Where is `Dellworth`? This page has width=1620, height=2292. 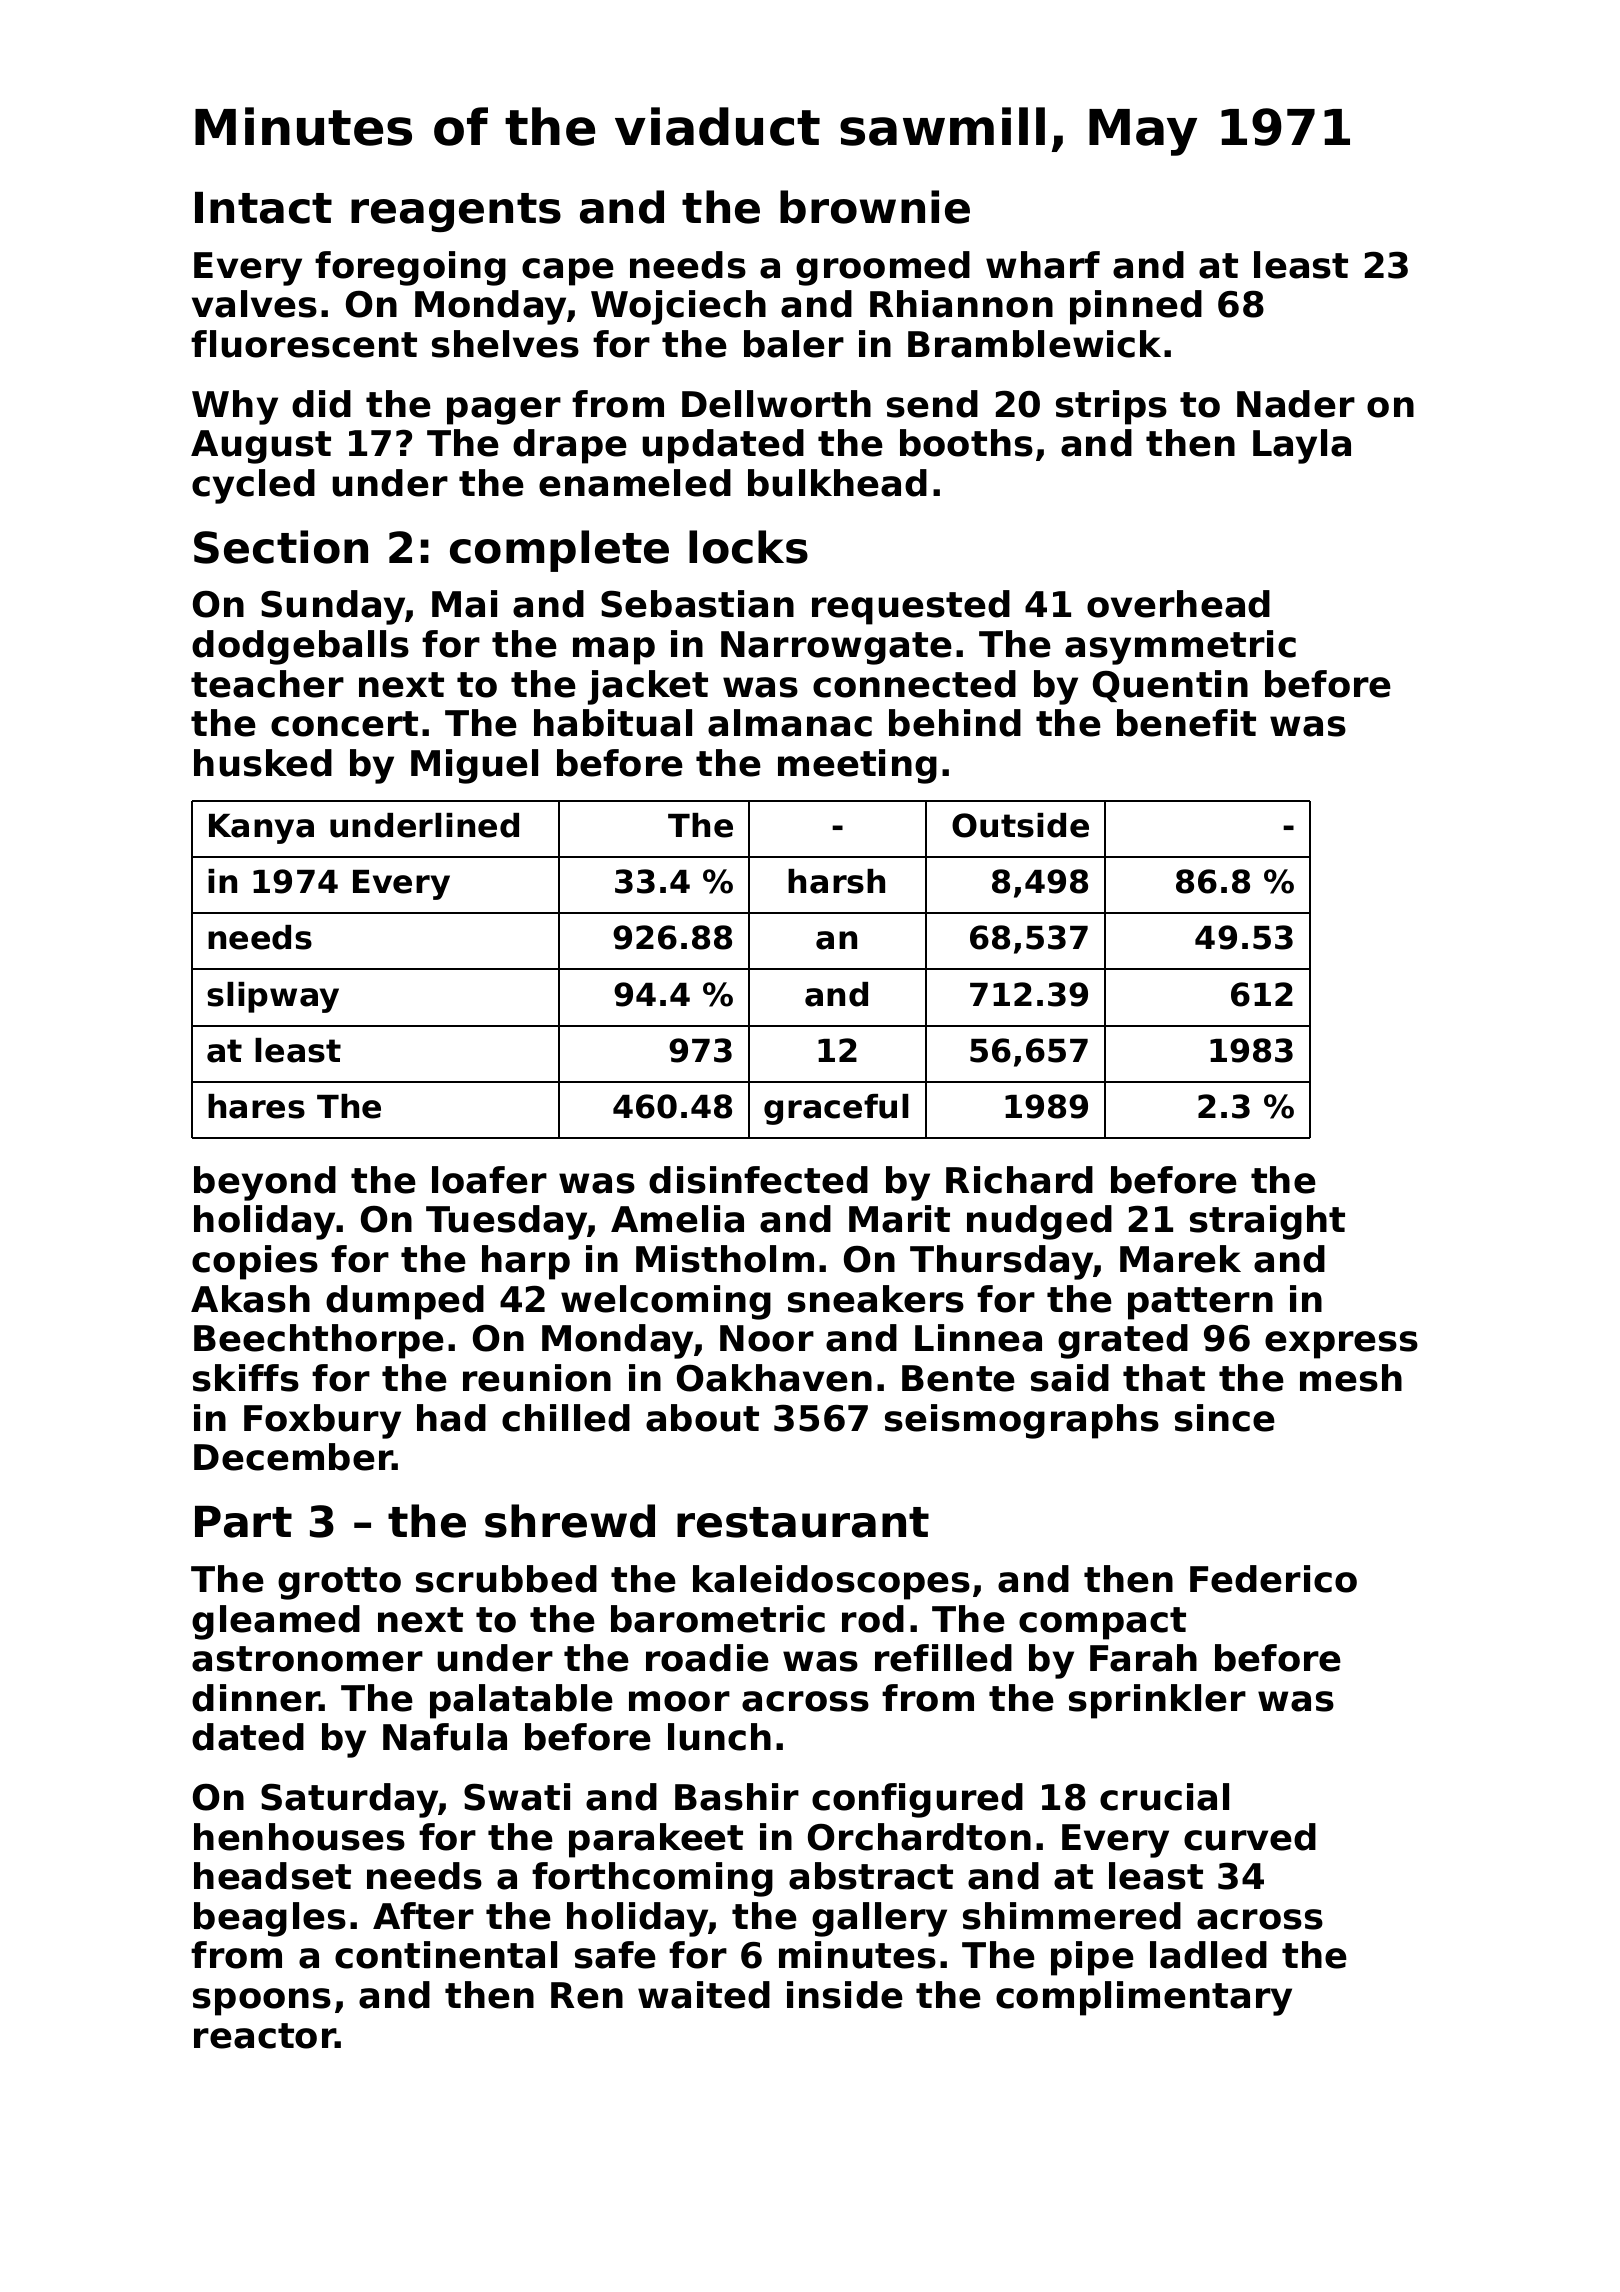
Dellworth is located at coordinates (776, 404).
